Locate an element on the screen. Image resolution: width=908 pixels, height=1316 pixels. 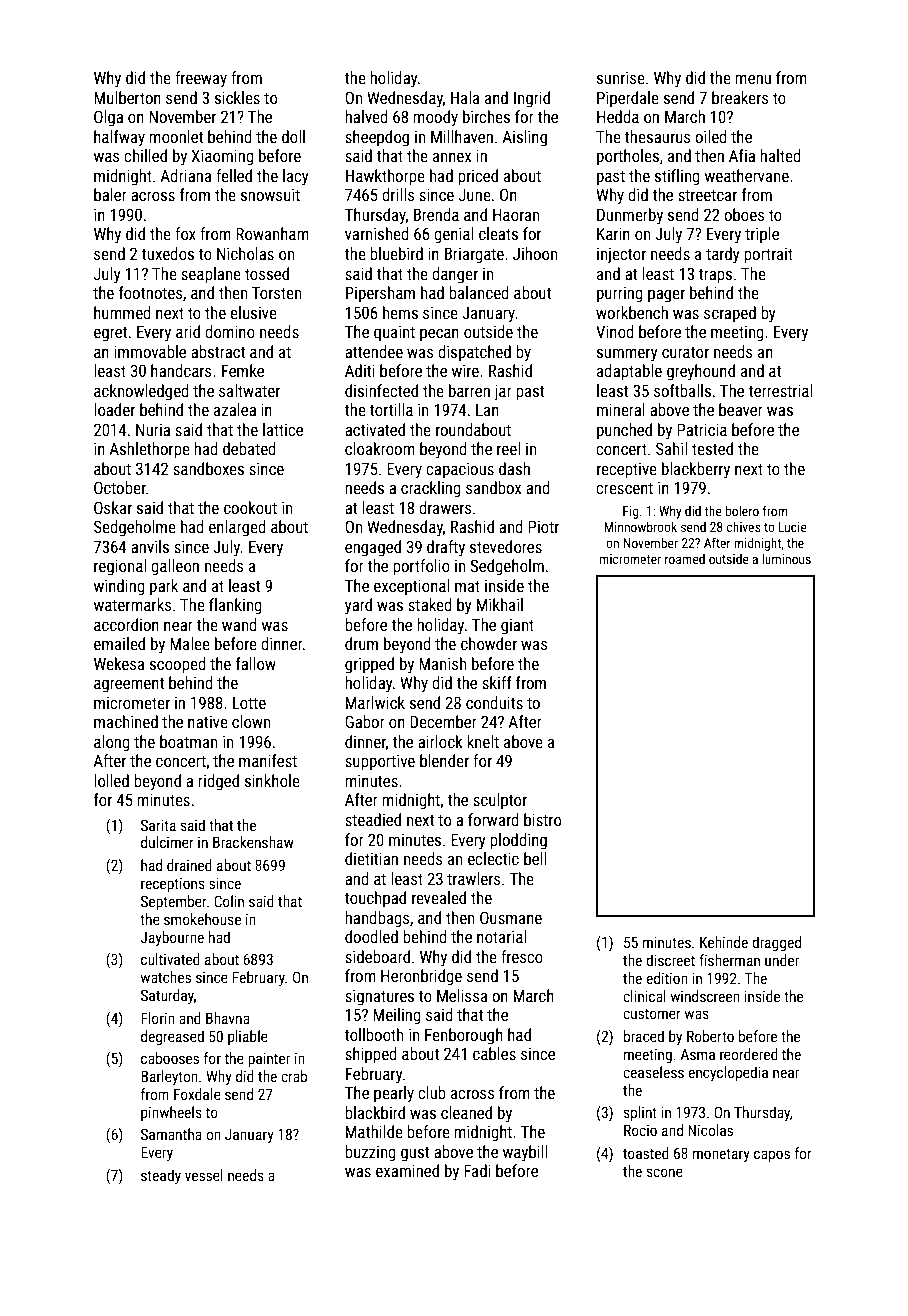
reordered is located at coordinates (749, 1054).
